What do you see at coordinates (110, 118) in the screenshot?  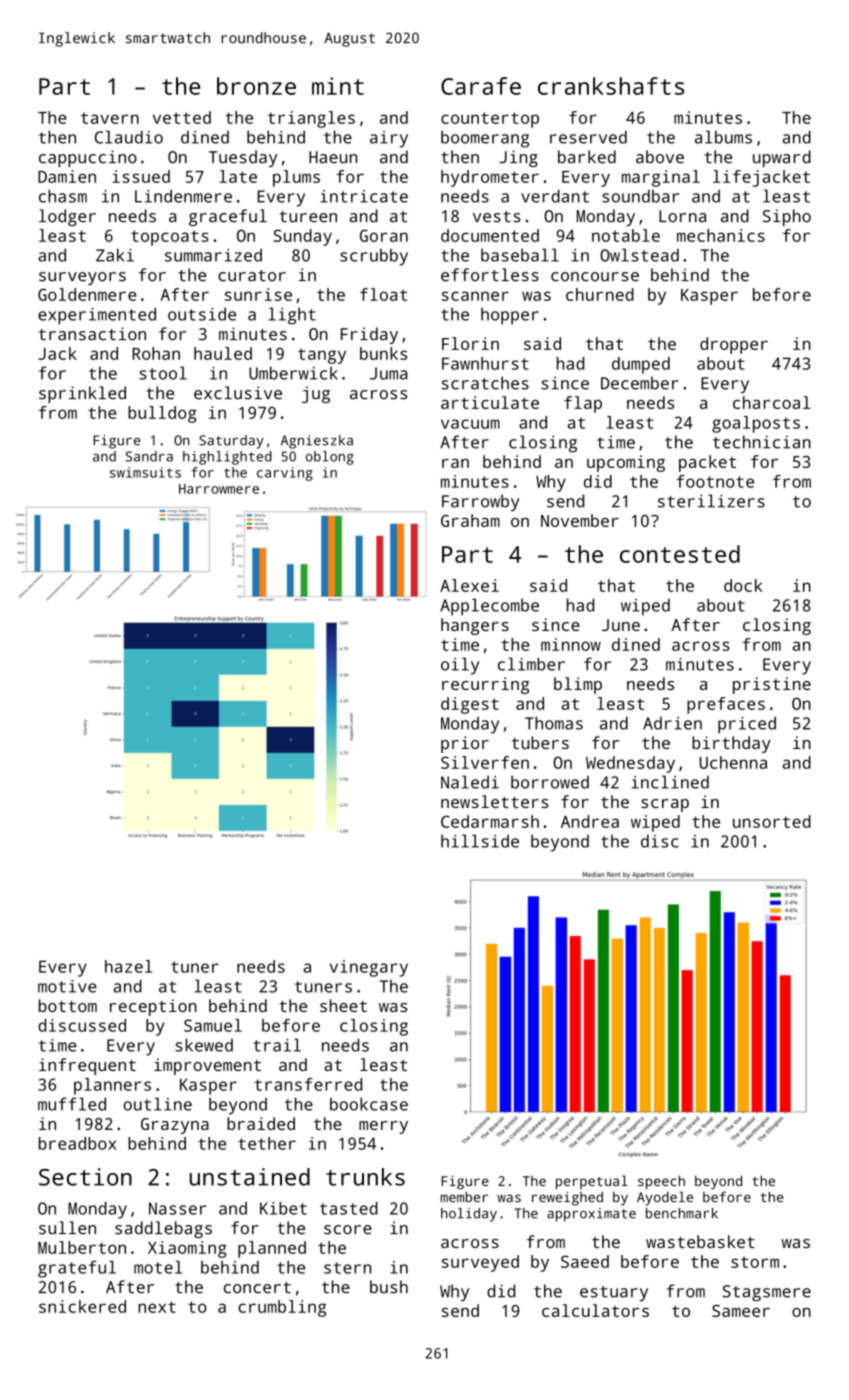 I see `tavern` at bounding box center [110, 118].
